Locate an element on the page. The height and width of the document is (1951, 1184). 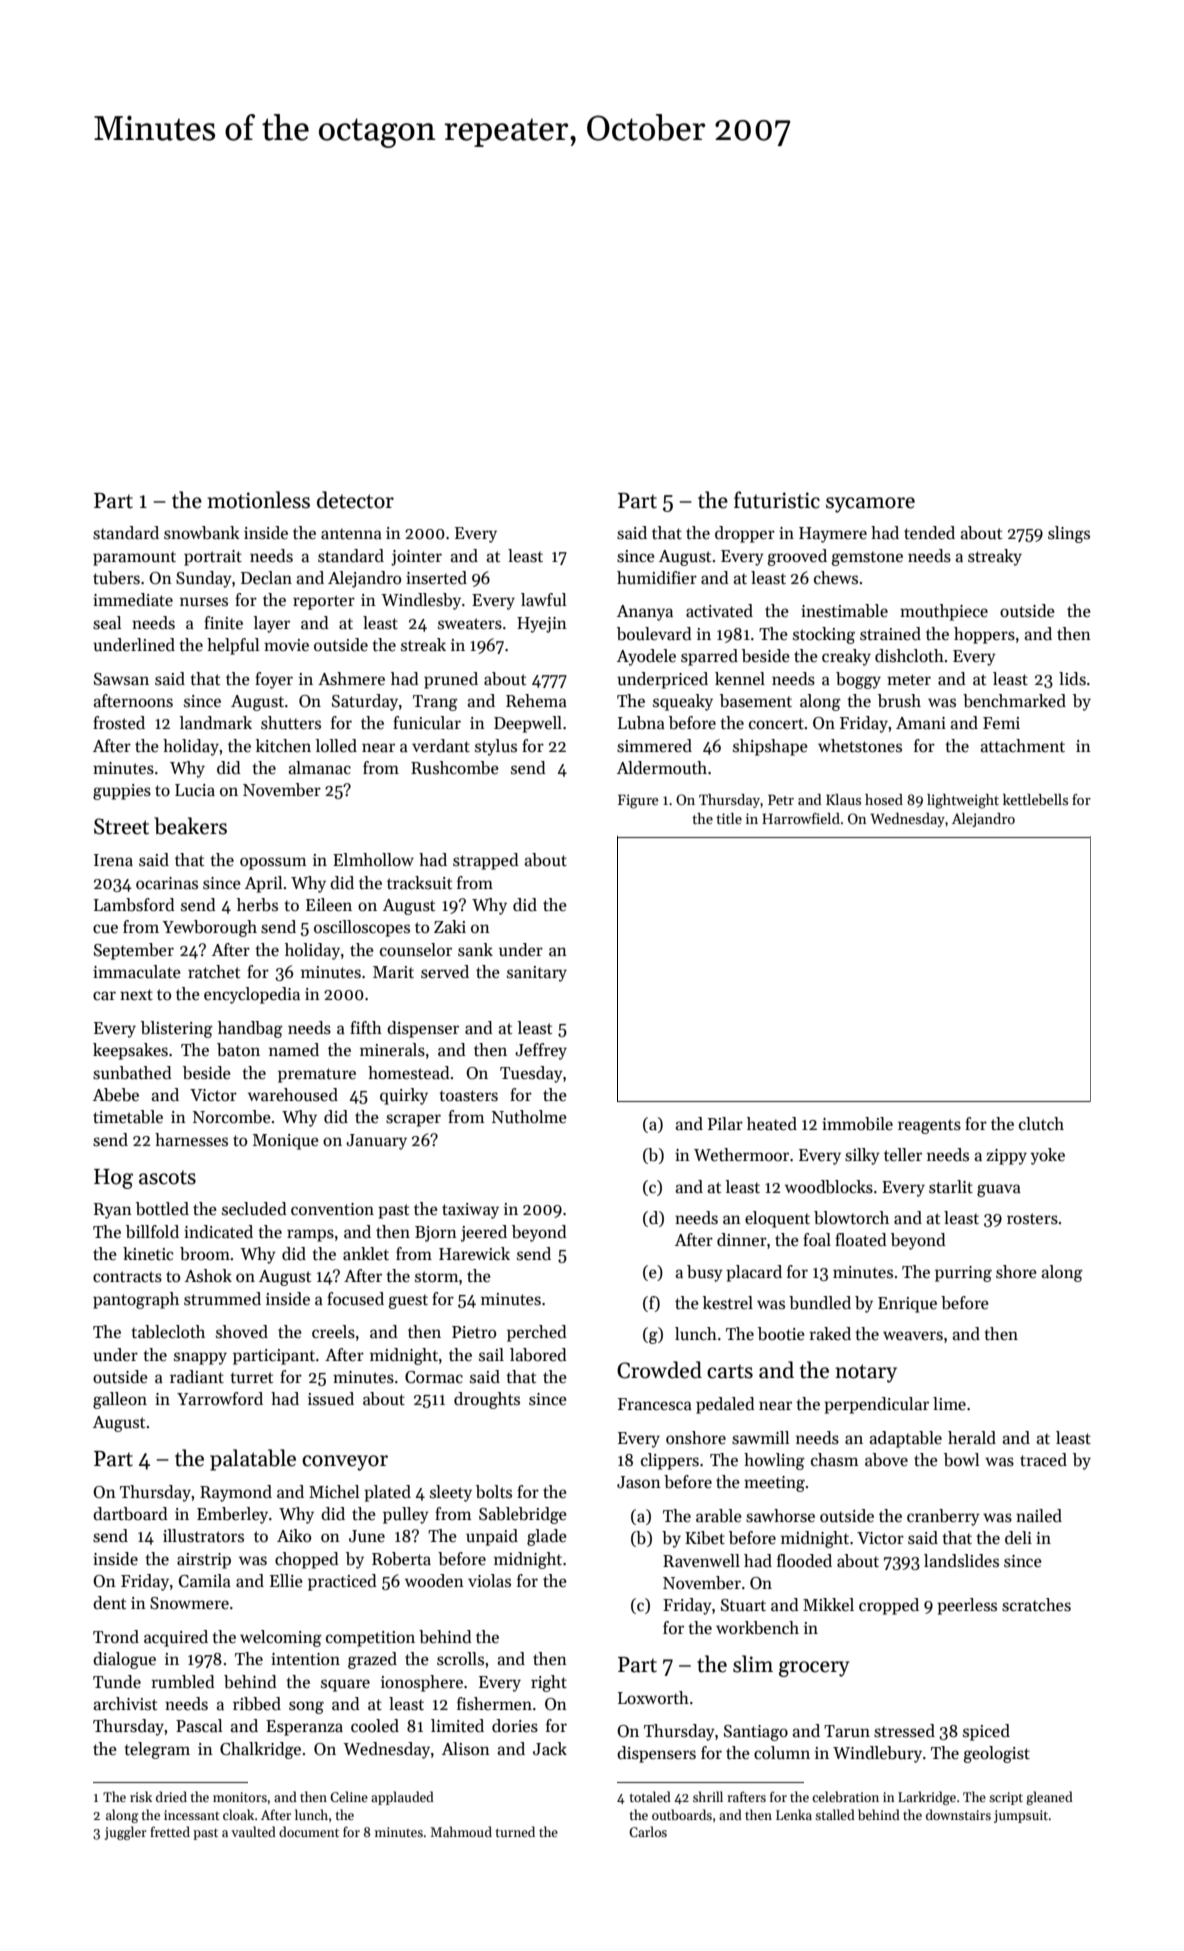
tended is located at coordinates (929, 533).
